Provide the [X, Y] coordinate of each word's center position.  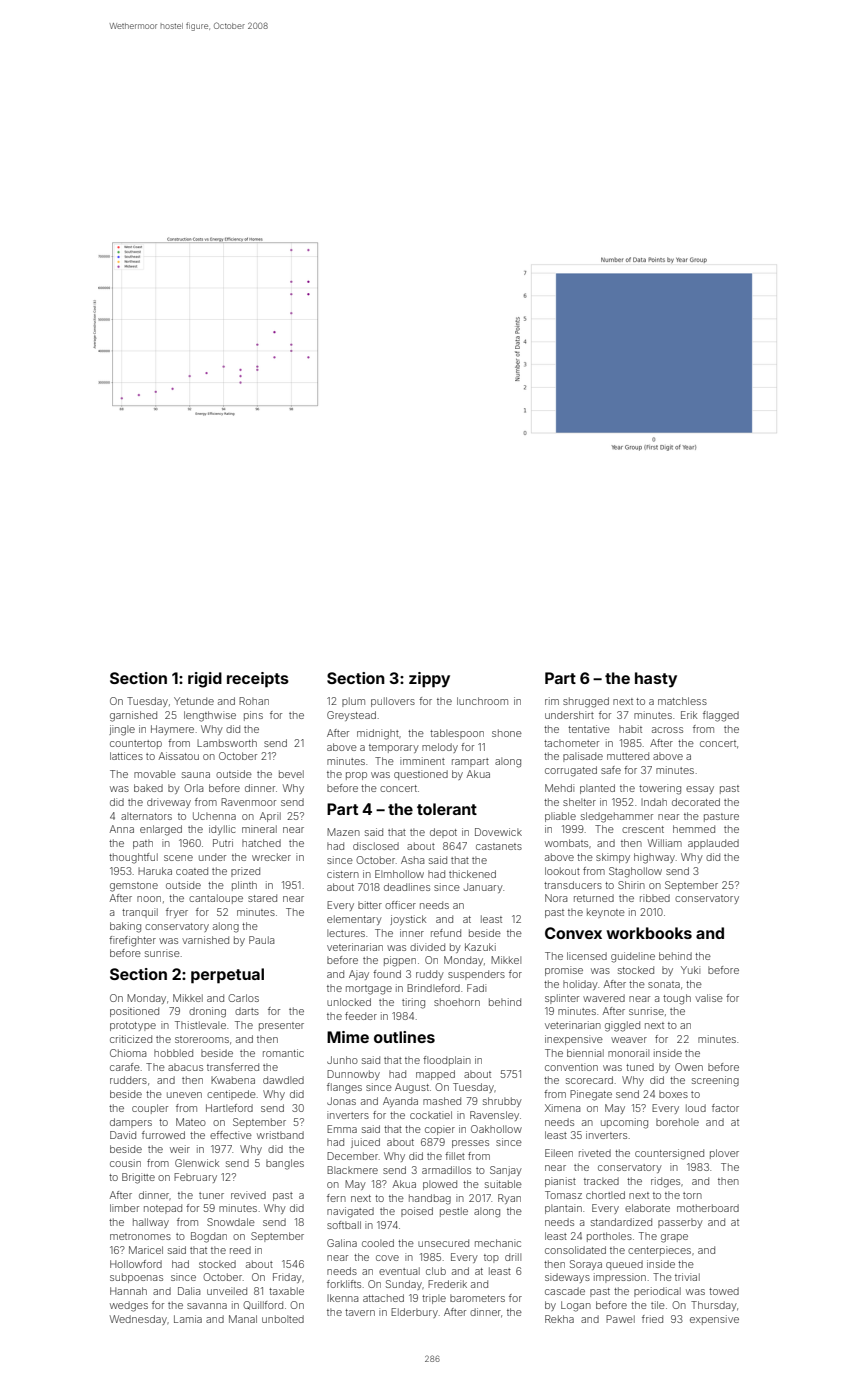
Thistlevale [200, 1025]
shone [507, 733]
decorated [696, 802]
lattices [126, 756]
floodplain [447, 1061]
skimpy [613, 858]
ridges [665, 1182]
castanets [499, 846]
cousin [125, 1163]
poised [417, 1212]
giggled [622, 1026]
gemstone [134, 887]
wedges [129, 1306]
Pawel [620, 1319]
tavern [360, 1312]
